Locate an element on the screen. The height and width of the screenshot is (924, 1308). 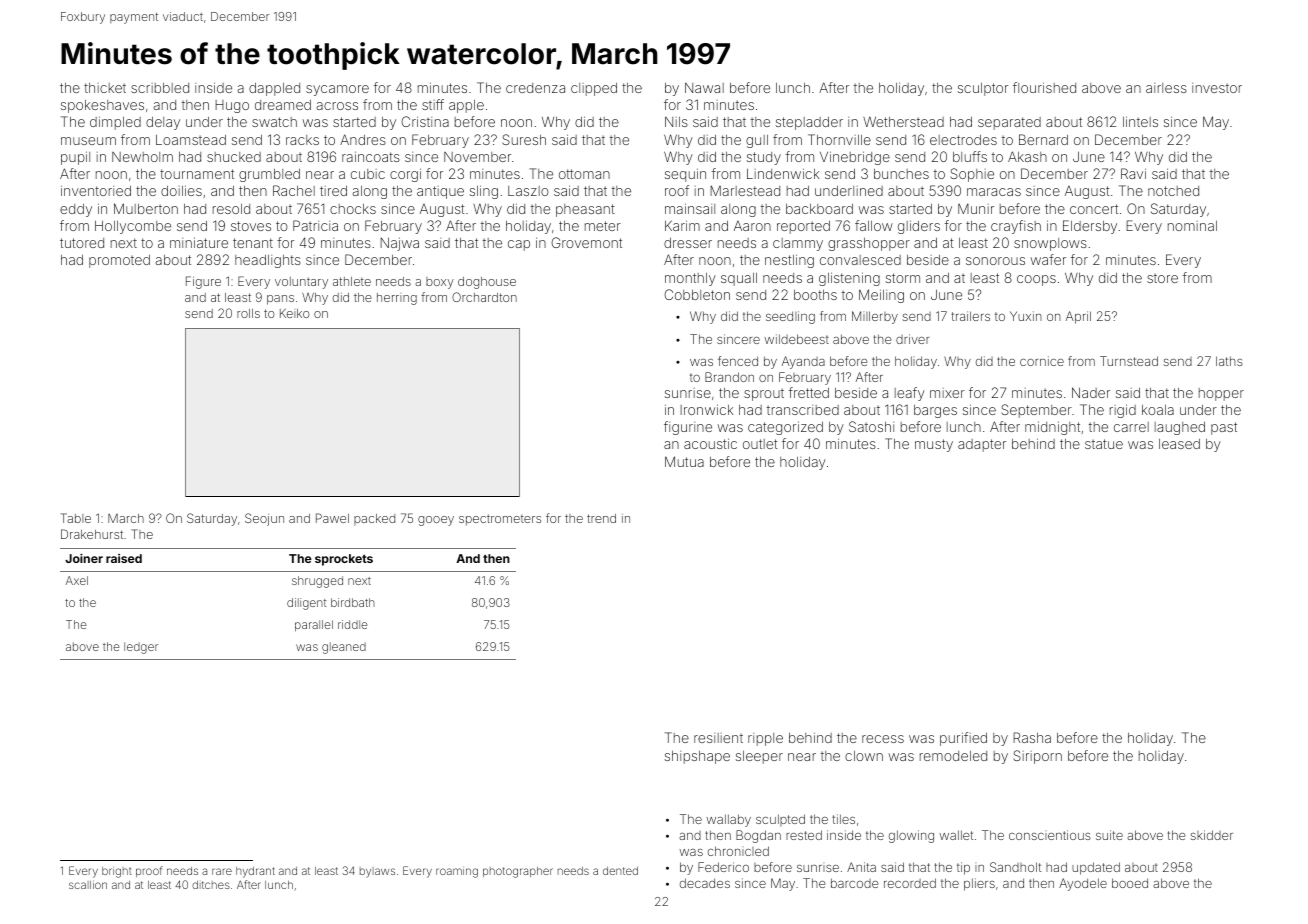
trend is located at coordinates (601, 518).
